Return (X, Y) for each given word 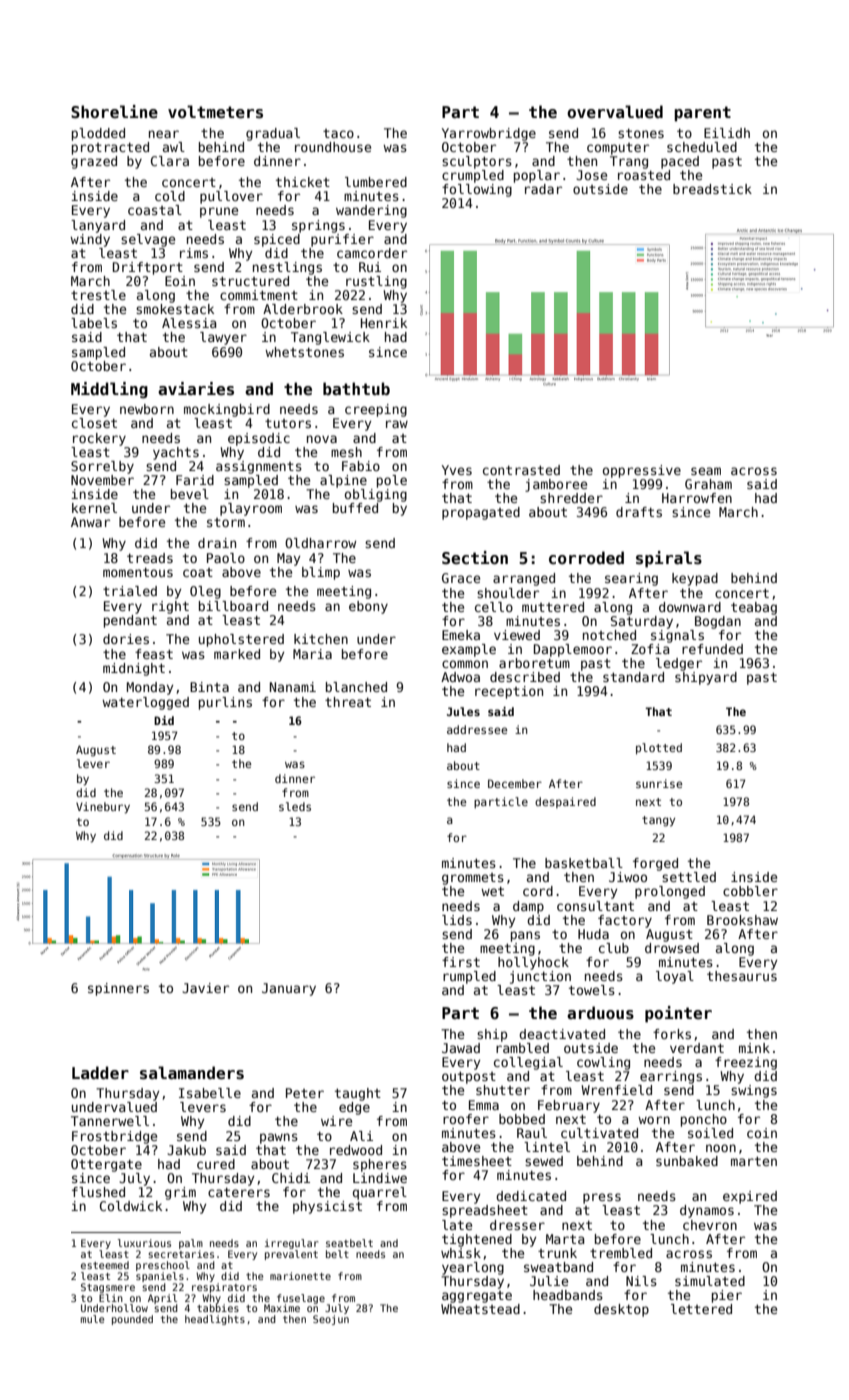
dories (126, 639)
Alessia (189, 323)
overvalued (615, 112)
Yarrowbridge (489, 134)
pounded (132, 1320)
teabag (754, 608)
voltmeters (215, 112)
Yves (457, 470)
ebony (368, 607)
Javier (205, 988)
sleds (295, 806)
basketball (584, 863)
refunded (712, 649)
